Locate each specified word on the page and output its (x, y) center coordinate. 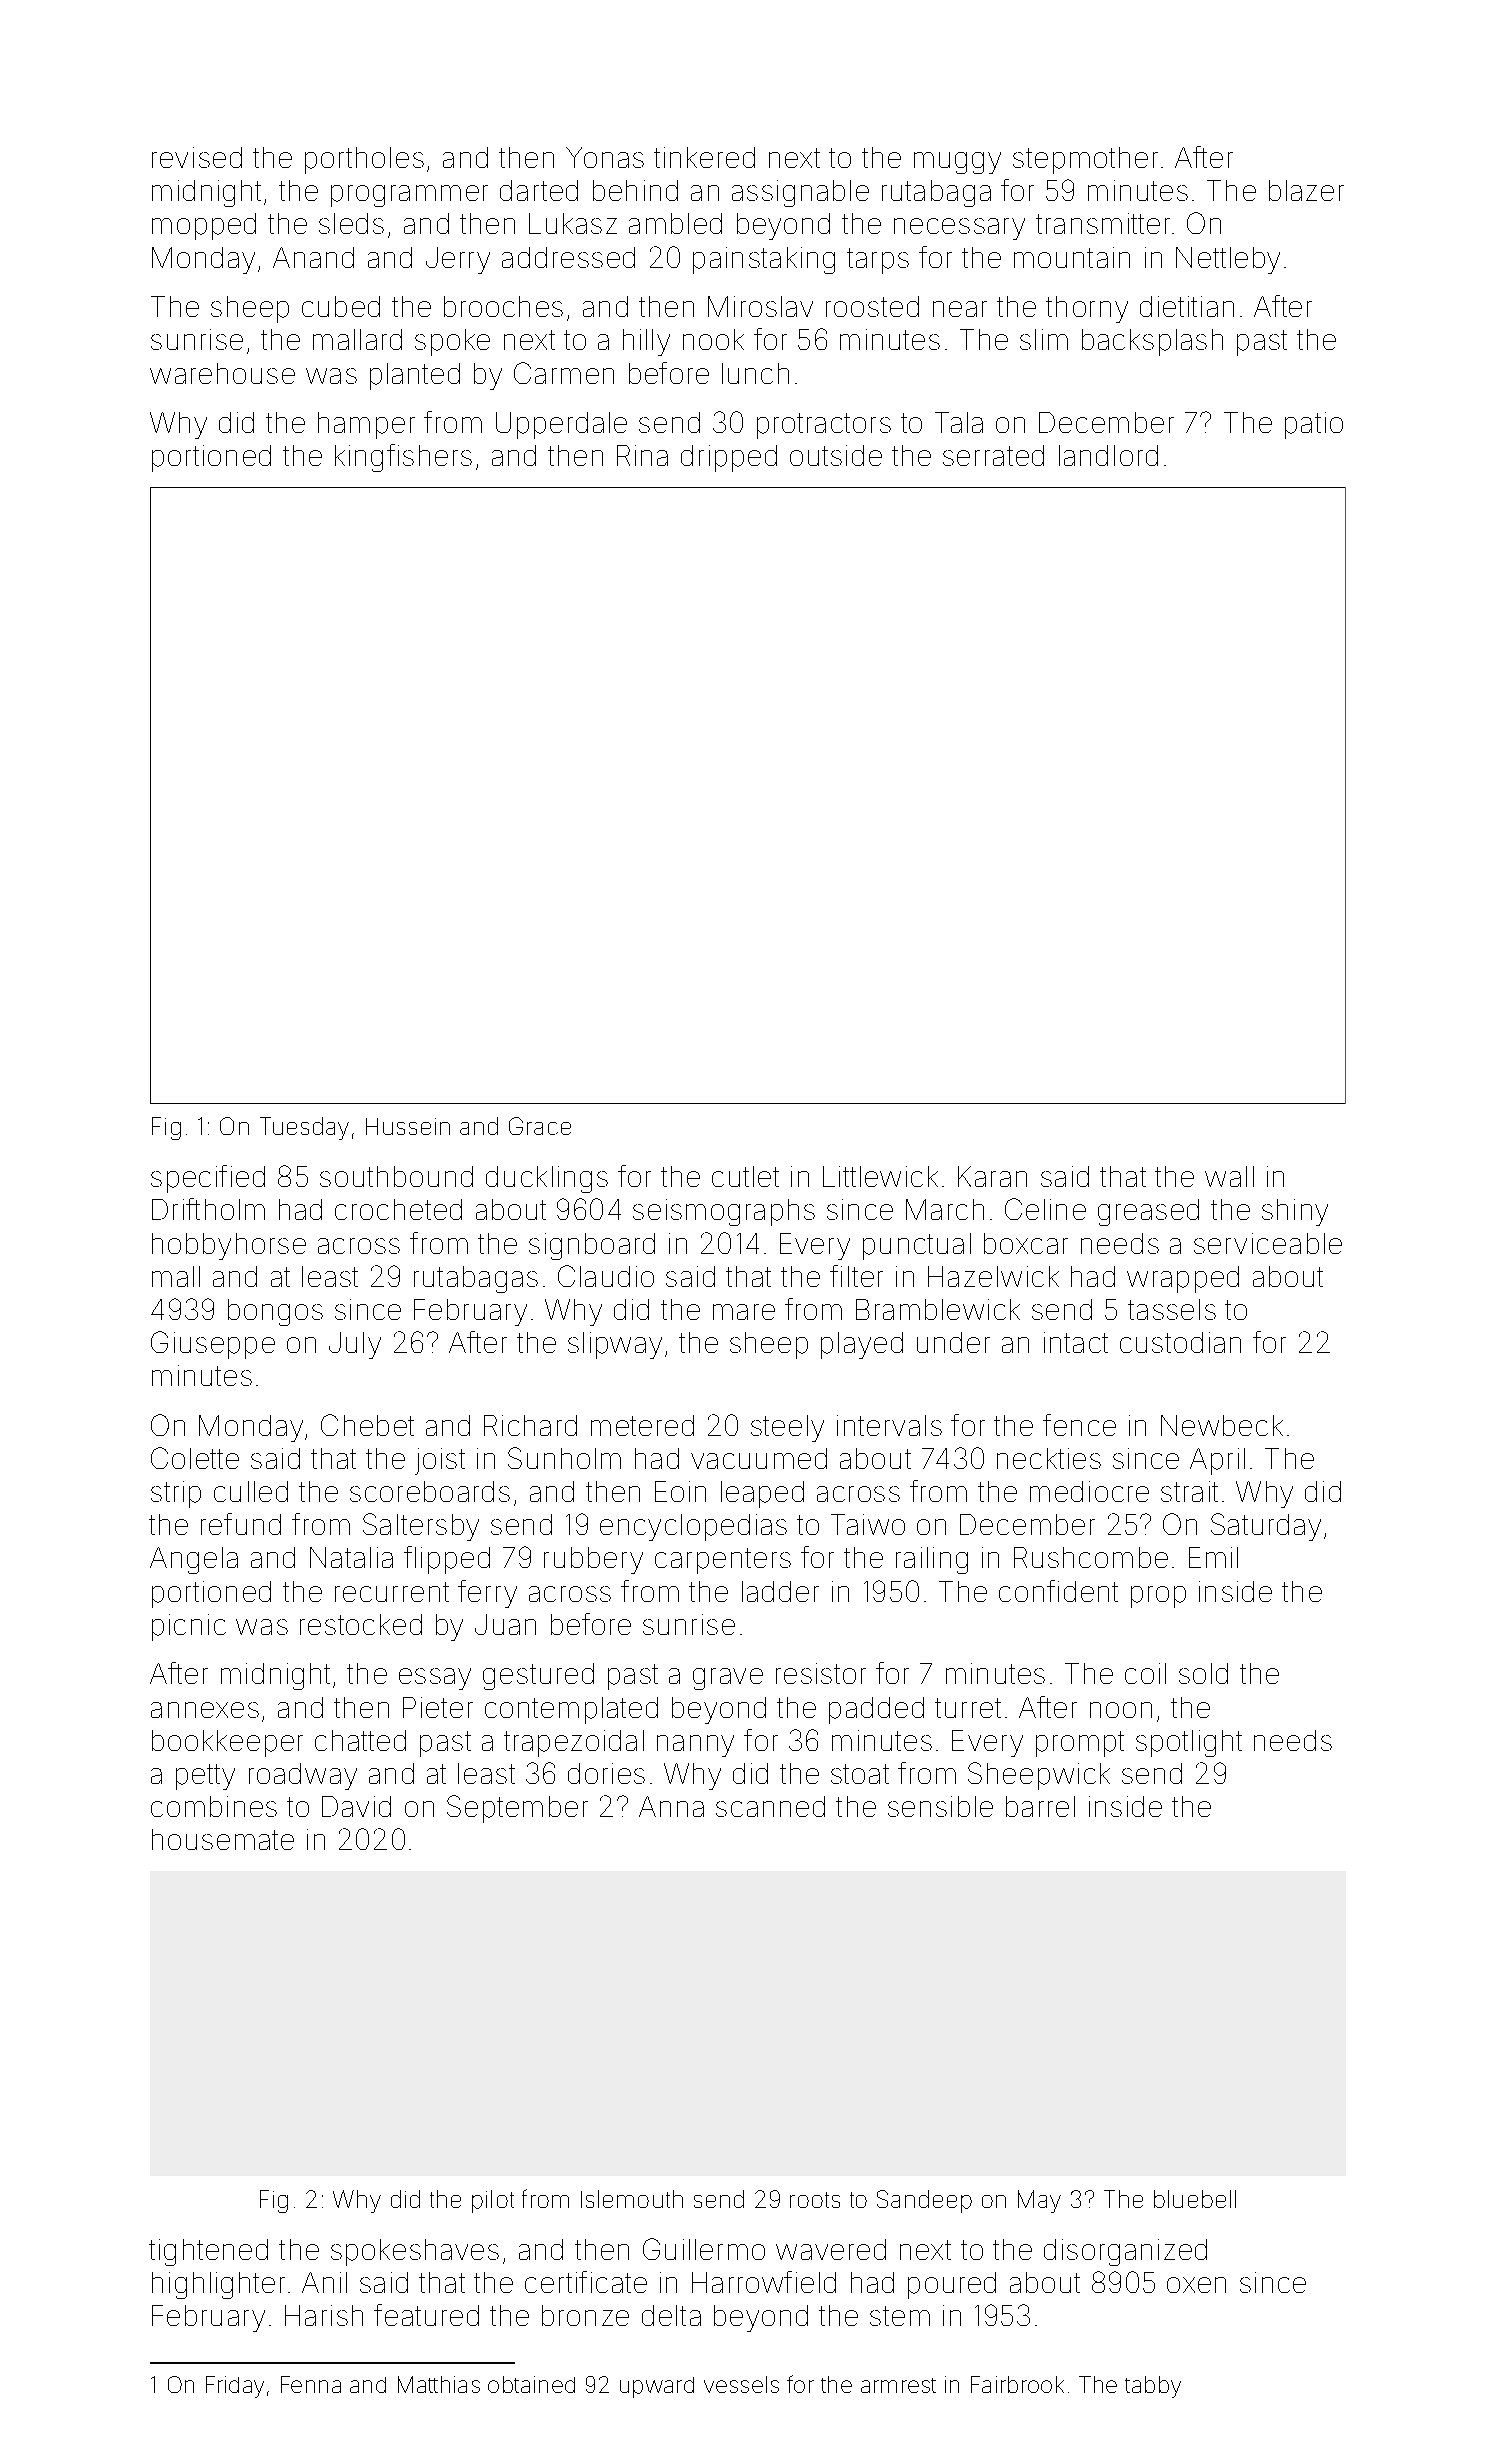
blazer (1306, 190)
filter (856, 1276)
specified (208, 1179)
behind (635, 190)
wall (1229, 1176)
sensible (940, 1806)
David (356, 1806)
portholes (364, 160)
